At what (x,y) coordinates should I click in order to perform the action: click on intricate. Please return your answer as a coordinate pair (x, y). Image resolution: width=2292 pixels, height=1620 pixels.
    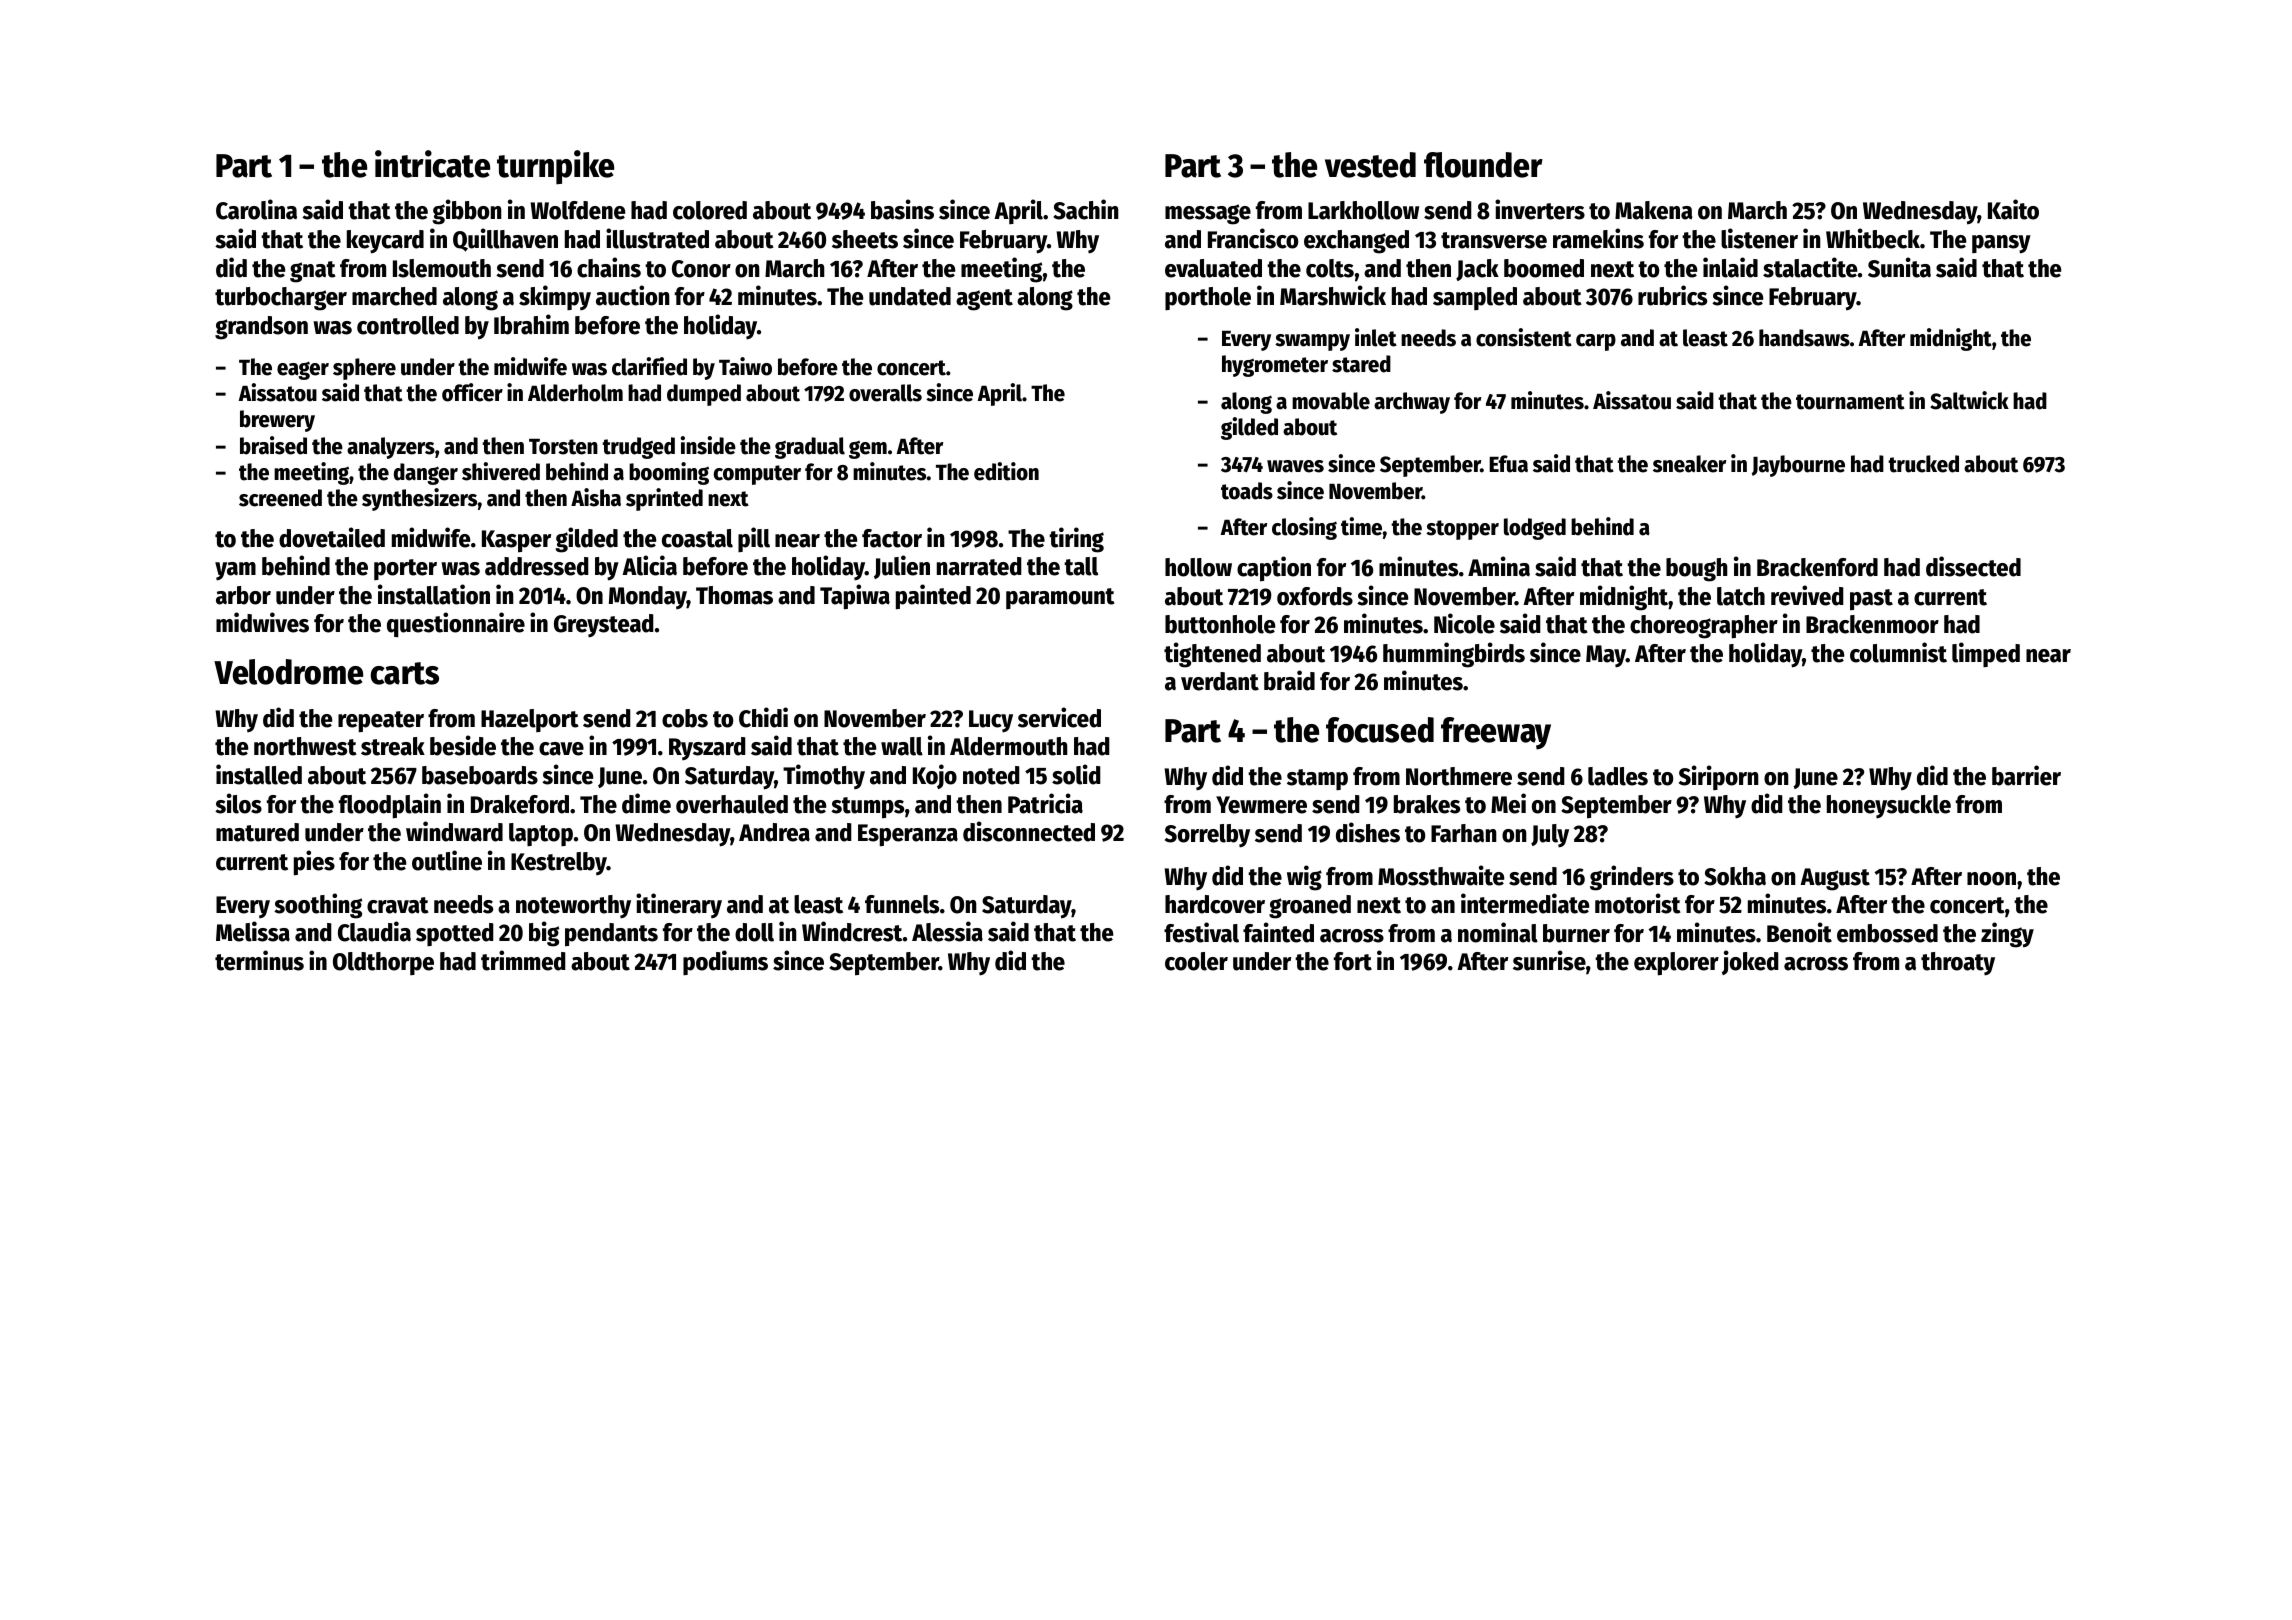
    Looking at the image, I should click on (432, 164).
